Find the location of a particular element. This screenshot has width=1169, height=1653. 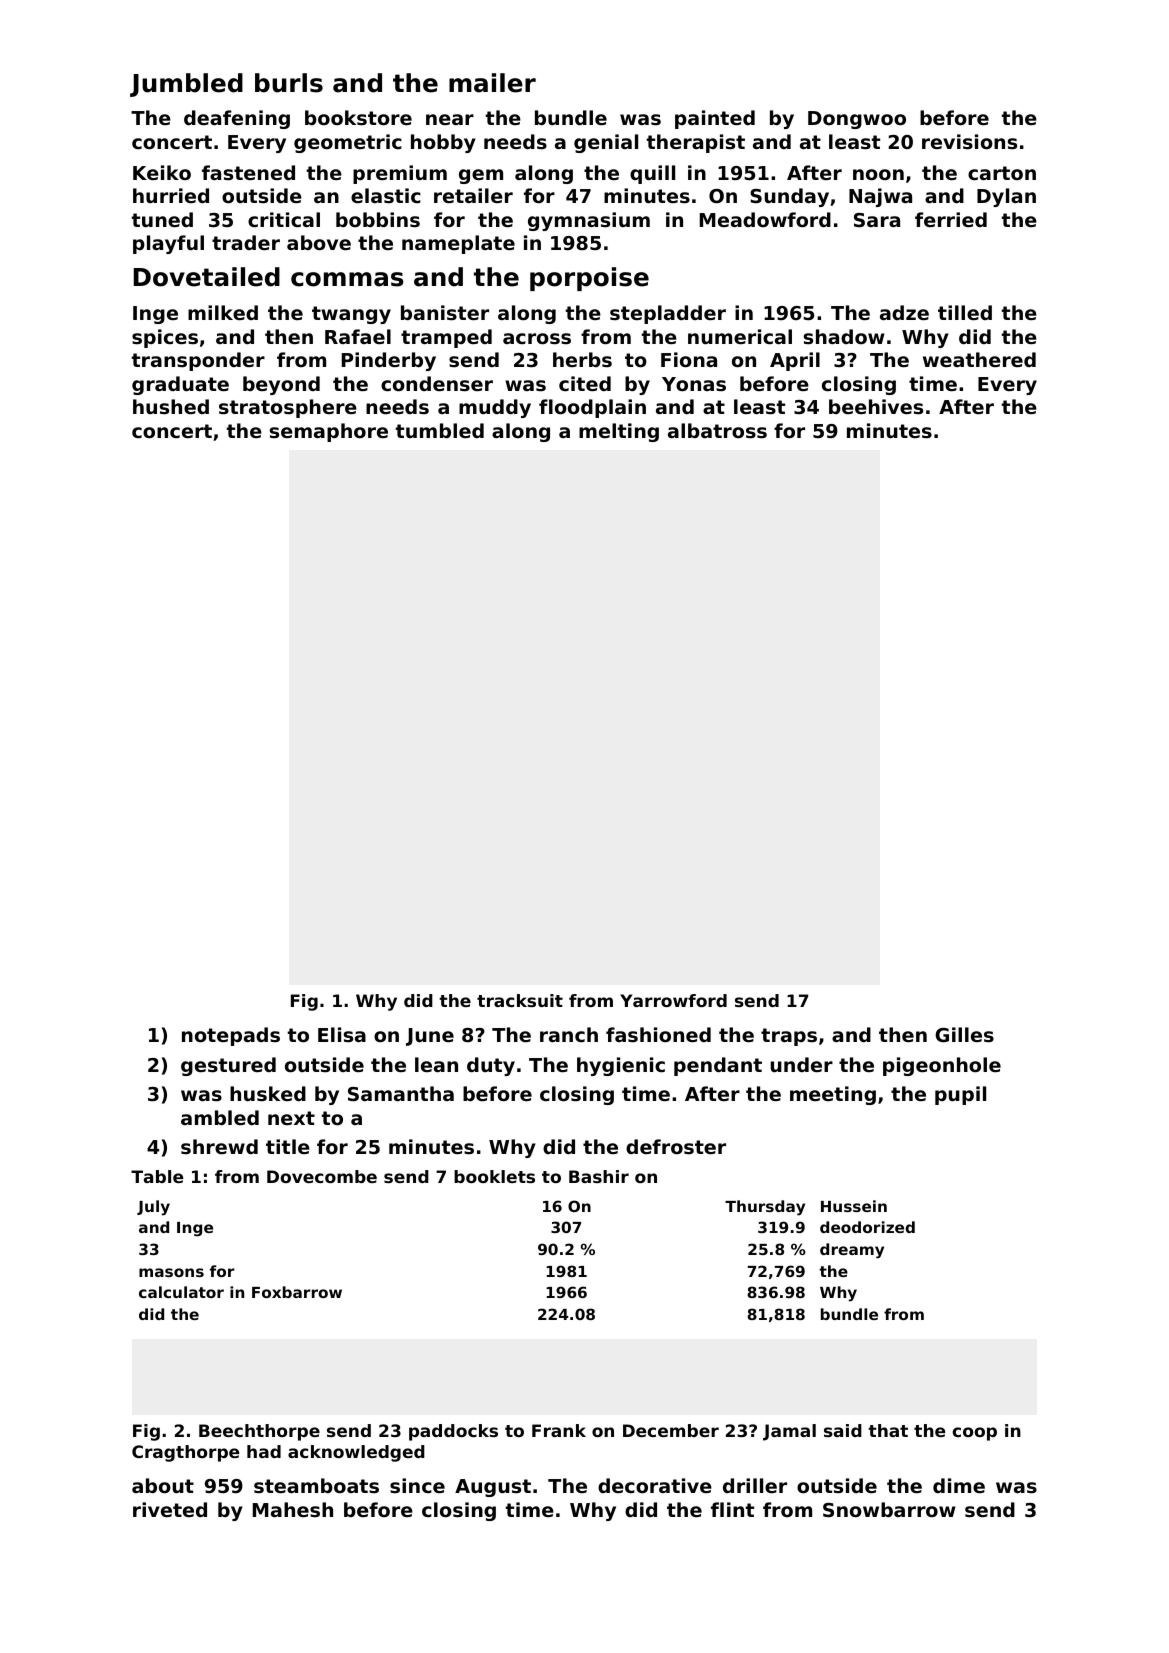

Dongwoo is located at coordinates (857, 120).
